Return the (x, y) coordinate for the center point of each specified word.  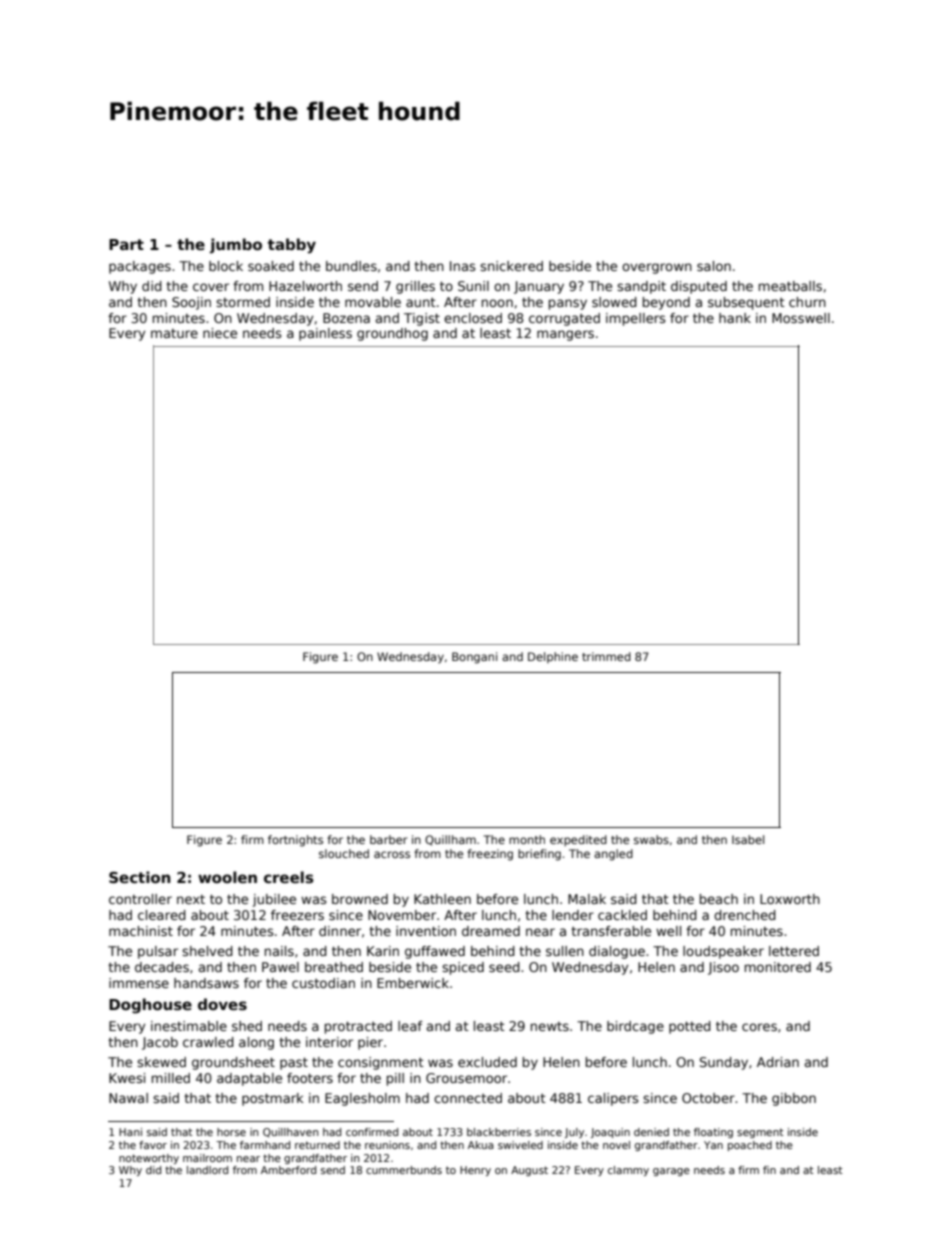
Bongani (474, 658)
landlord (207, 1170)
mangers (565, 335)
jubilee (274, 900)
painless (325, 334)
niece (220, 333)
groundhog (392, 334)
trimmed (606, 656)
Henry (475, 1171)
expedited (578, 841)
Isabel (748, 839)
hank (735, 318)
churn (807, 302)
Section (139, 877)
